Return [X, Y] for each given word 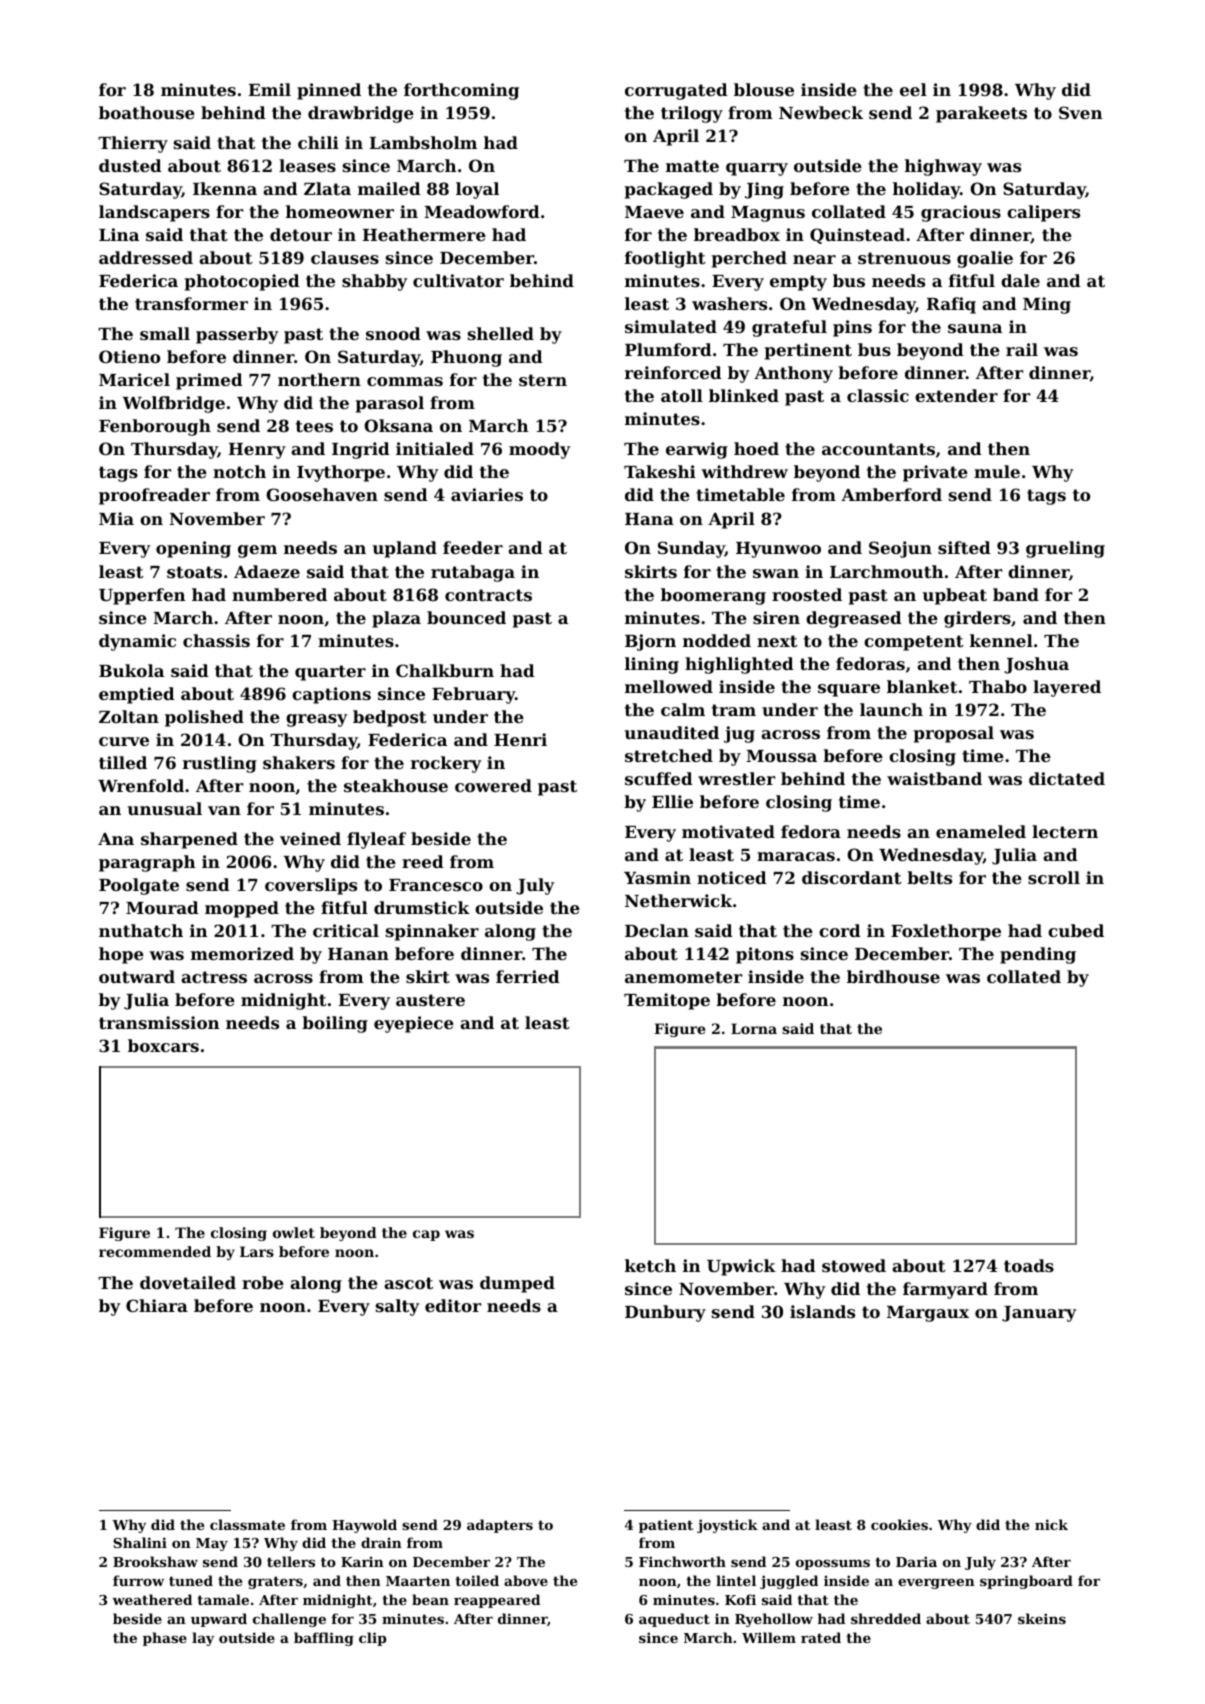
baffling [324, 1639]
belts [929, 877]
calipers [1043, 213]
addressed [146, 257]
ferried [528, 976]
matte [692, 166]
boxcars [163, 1045]
